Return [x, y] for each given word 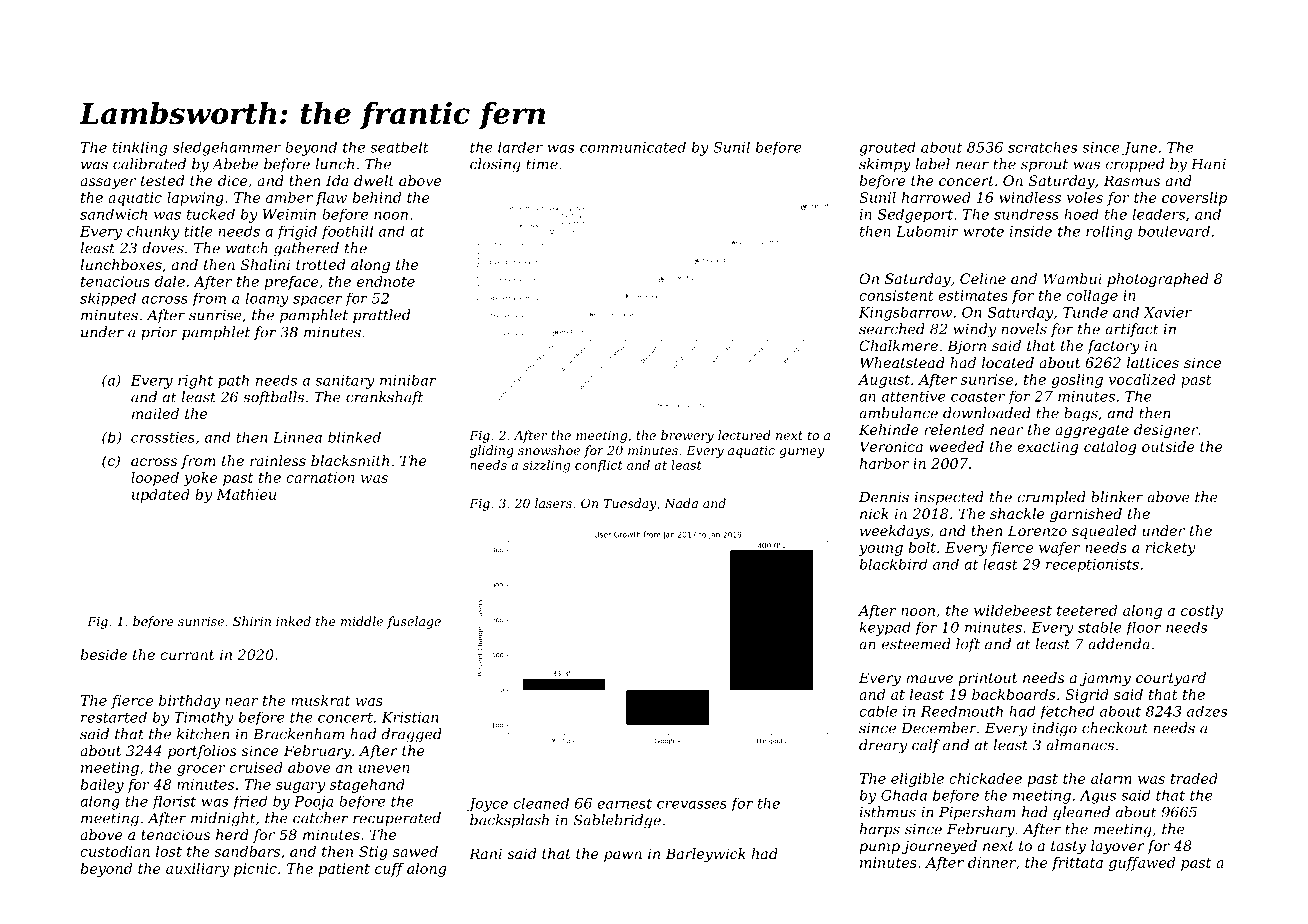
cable [878, 711]
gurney [801, 453]
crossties [163, 437]
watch [247, 248]
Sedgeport [915, 216]
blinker [1117, 497]
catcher [320, 818]
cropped [1135, 165]
